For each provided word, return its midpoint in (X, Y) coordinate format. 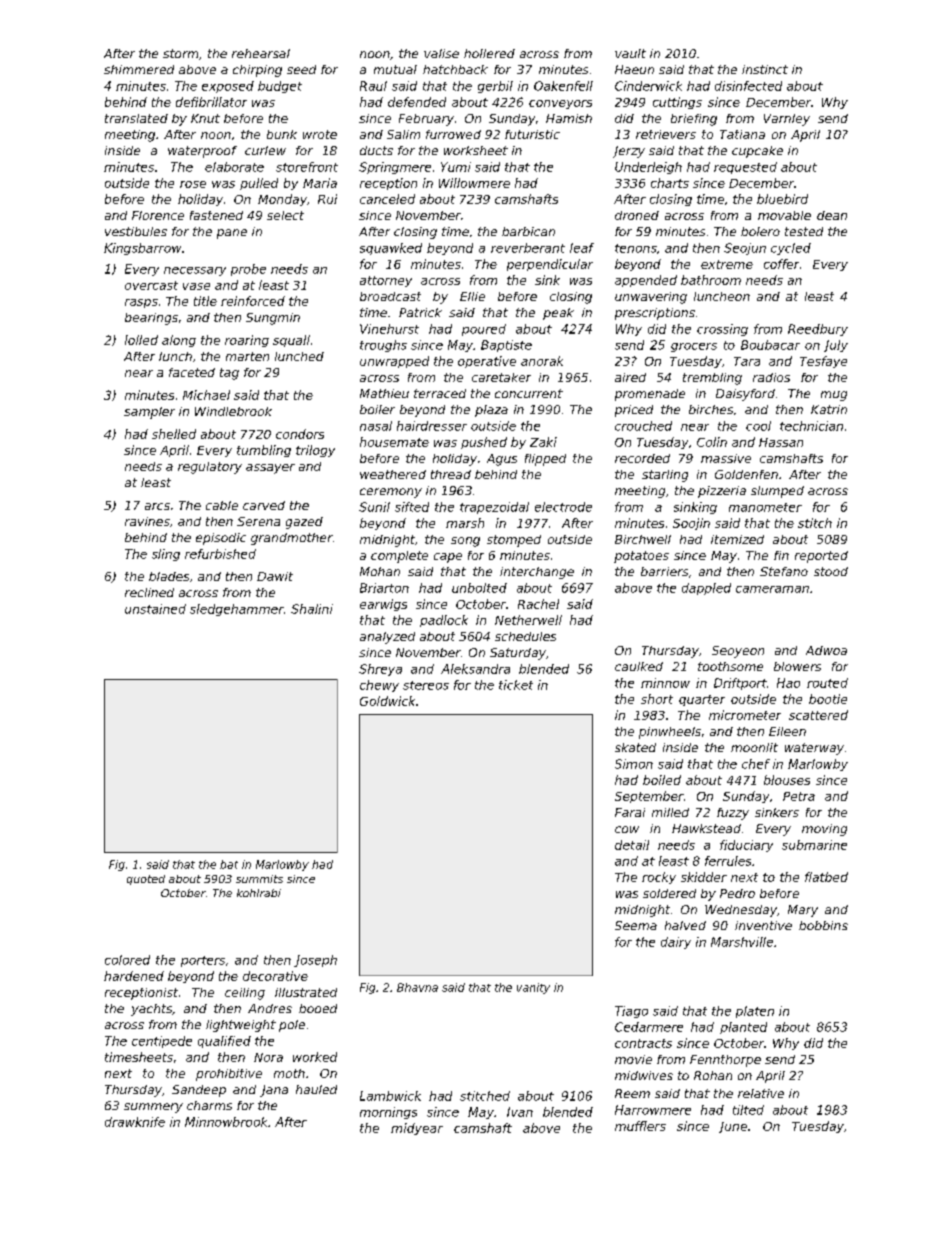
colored (127, 960)
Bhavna (417, 987)
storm (180, 53)
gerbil (495, 87)
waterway (814, 749)
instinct (765, 69)
